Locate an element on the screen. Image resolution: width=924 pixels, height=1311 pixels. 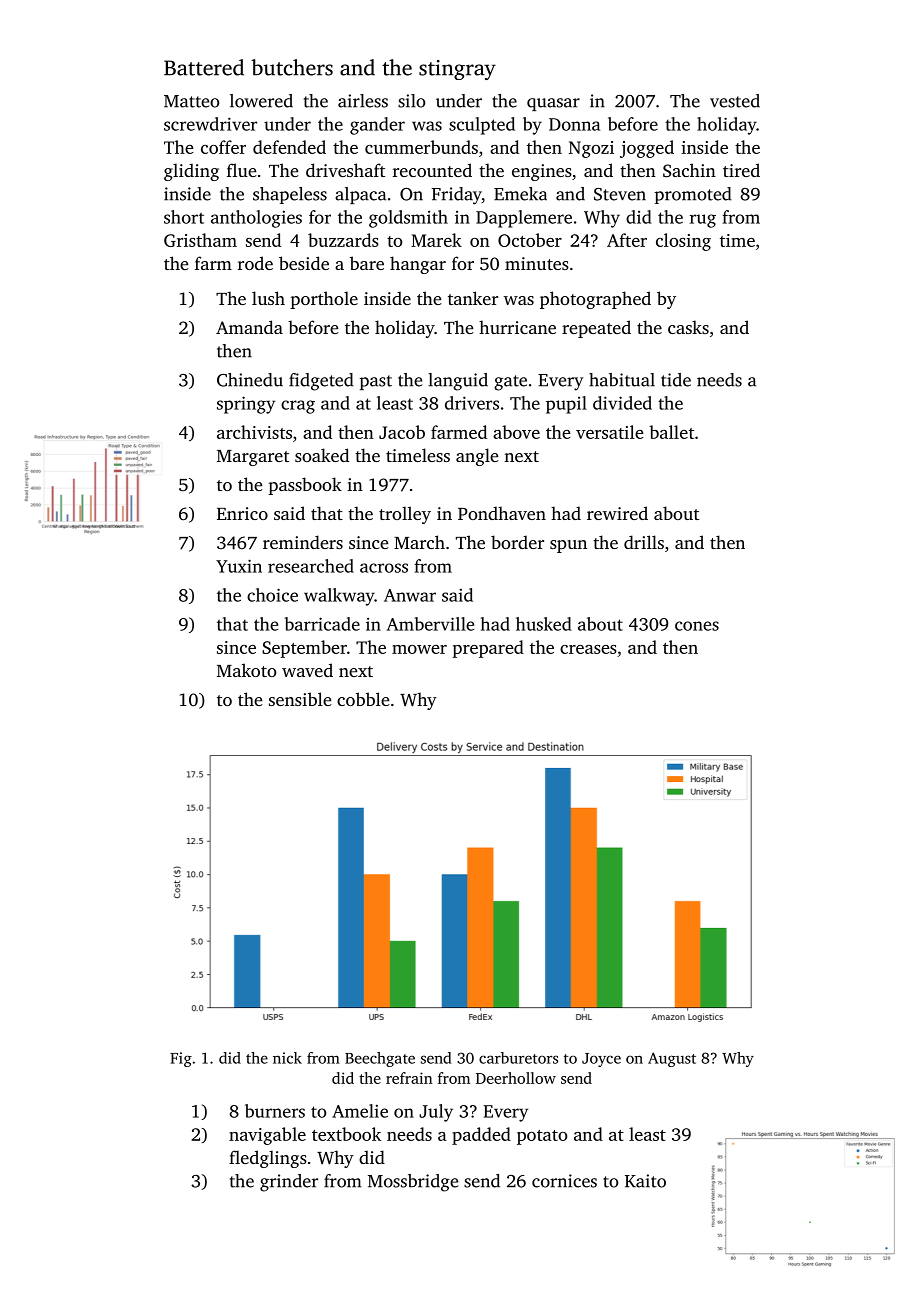
Margaret is located at coordinates (253, 458).
